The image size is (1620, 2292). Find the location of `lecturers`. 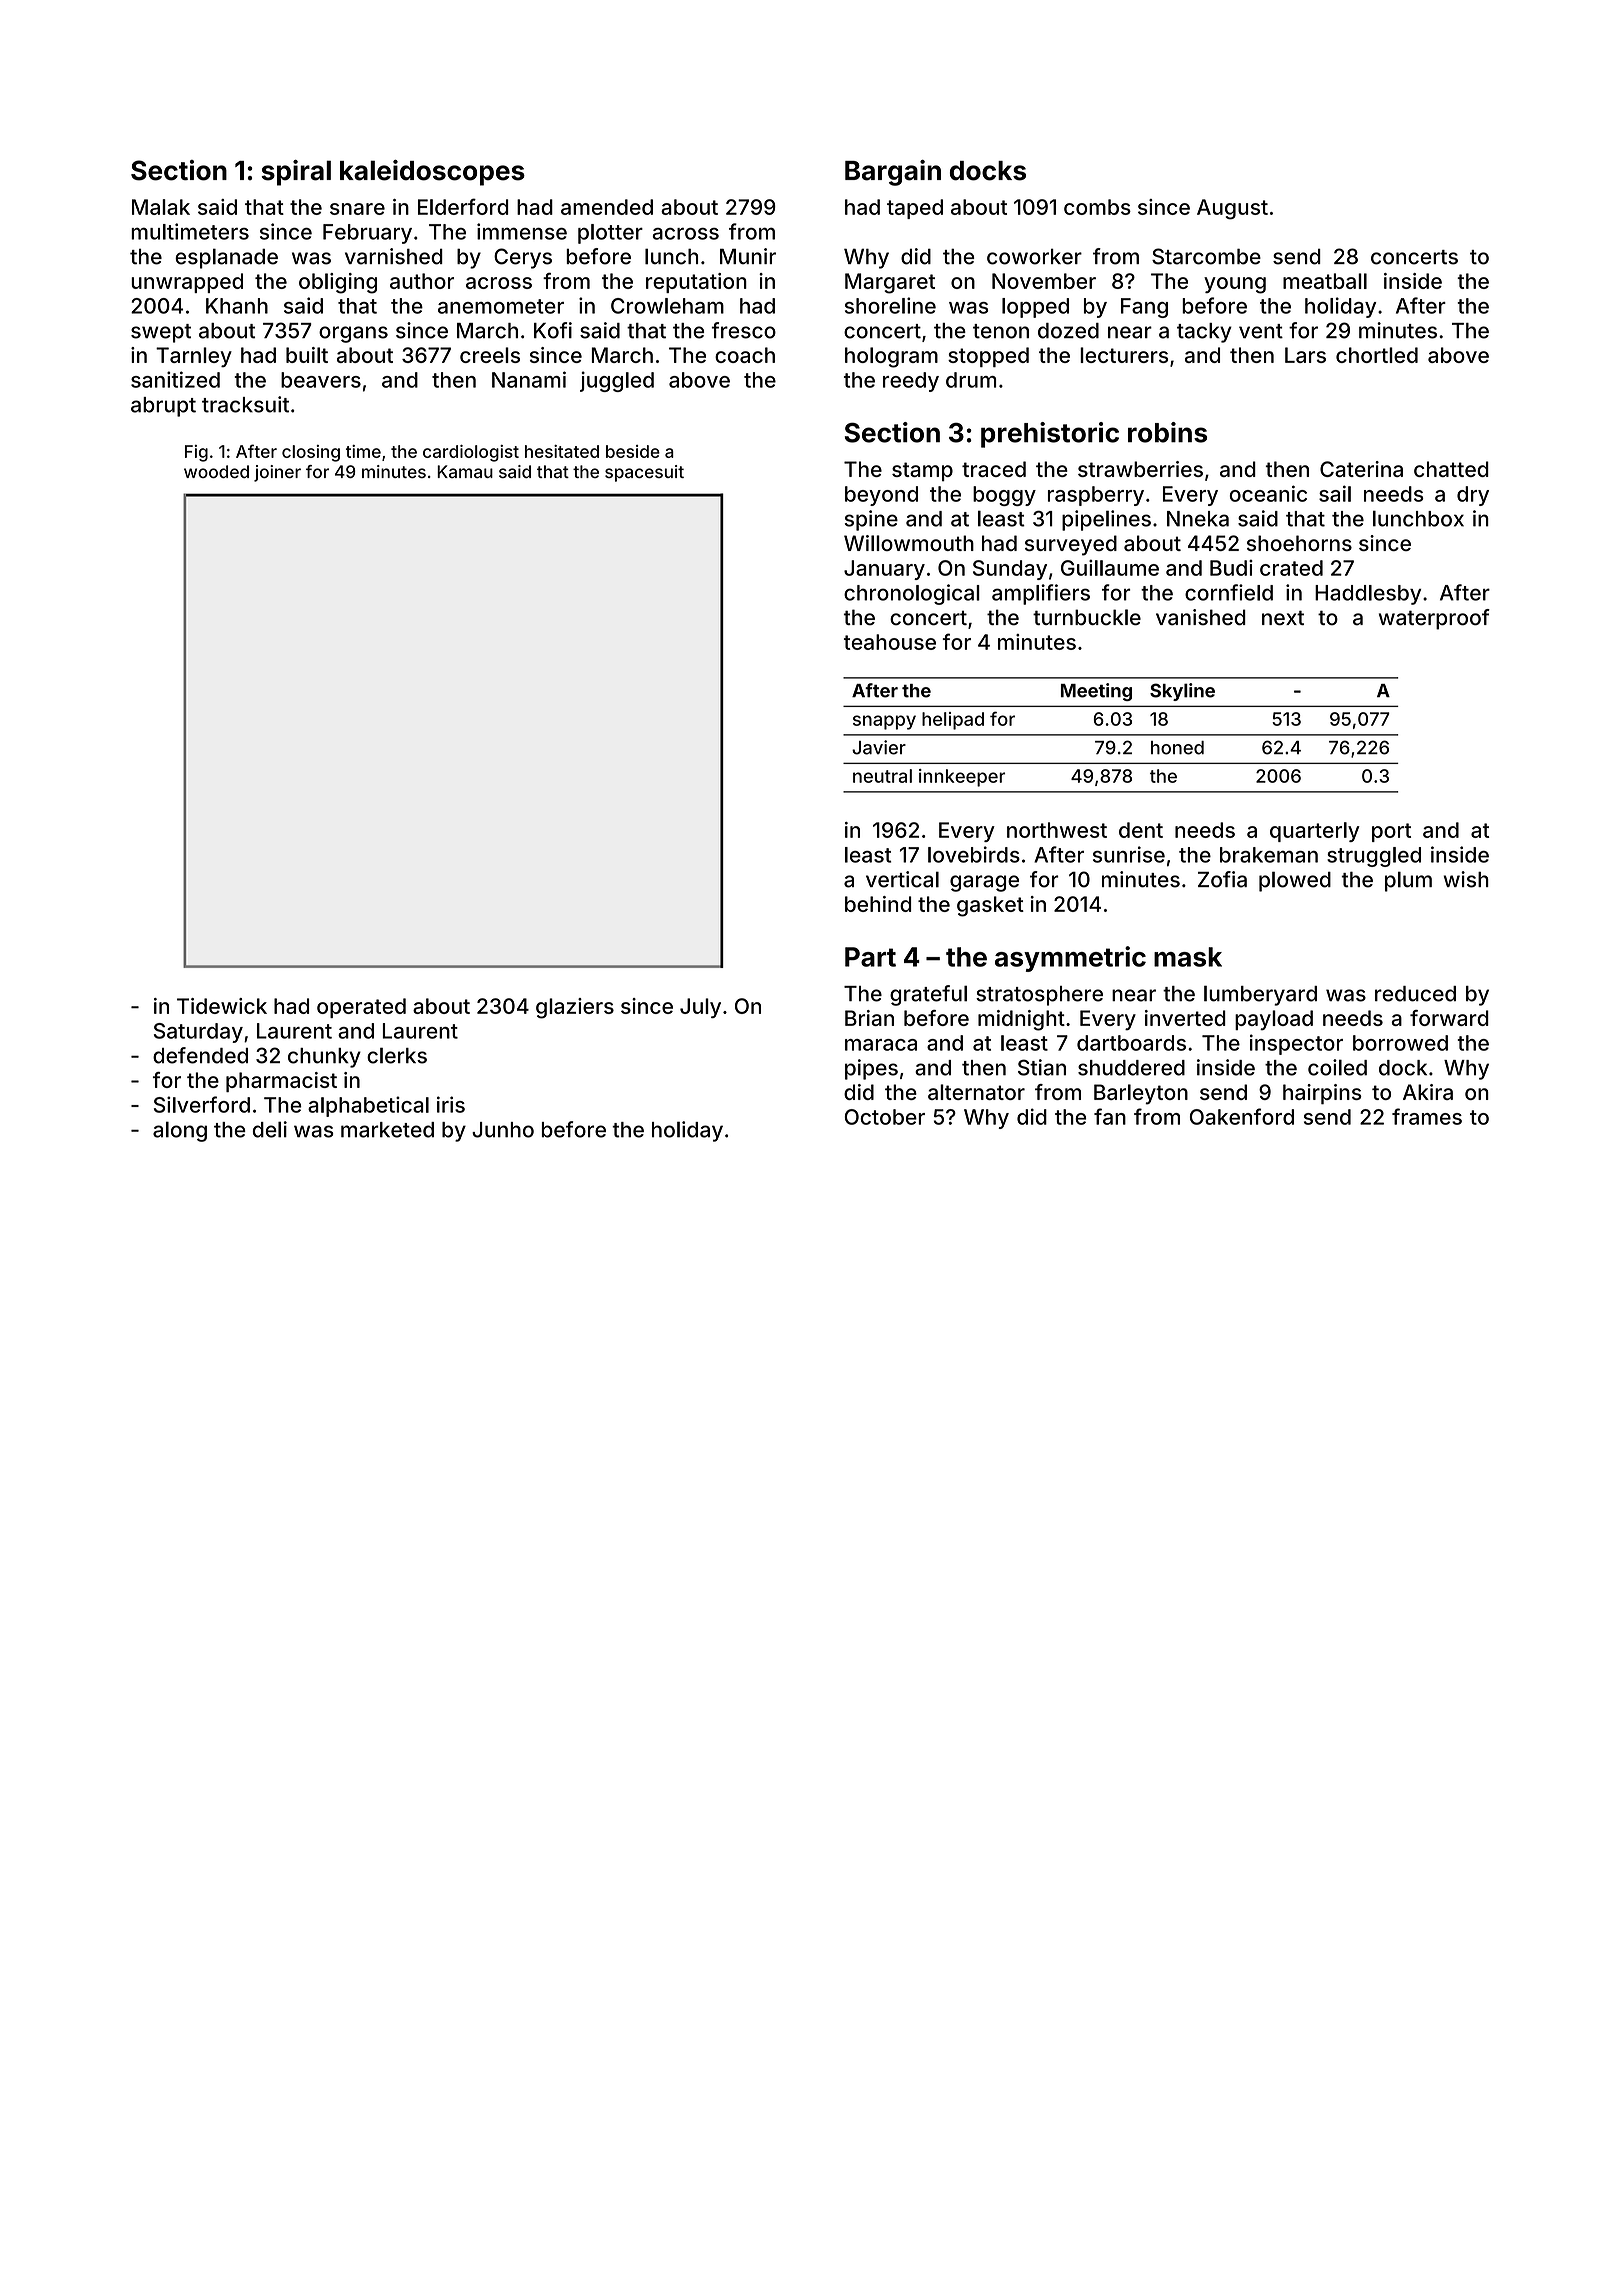

lecturers is located at coordinates (1124, 355).
